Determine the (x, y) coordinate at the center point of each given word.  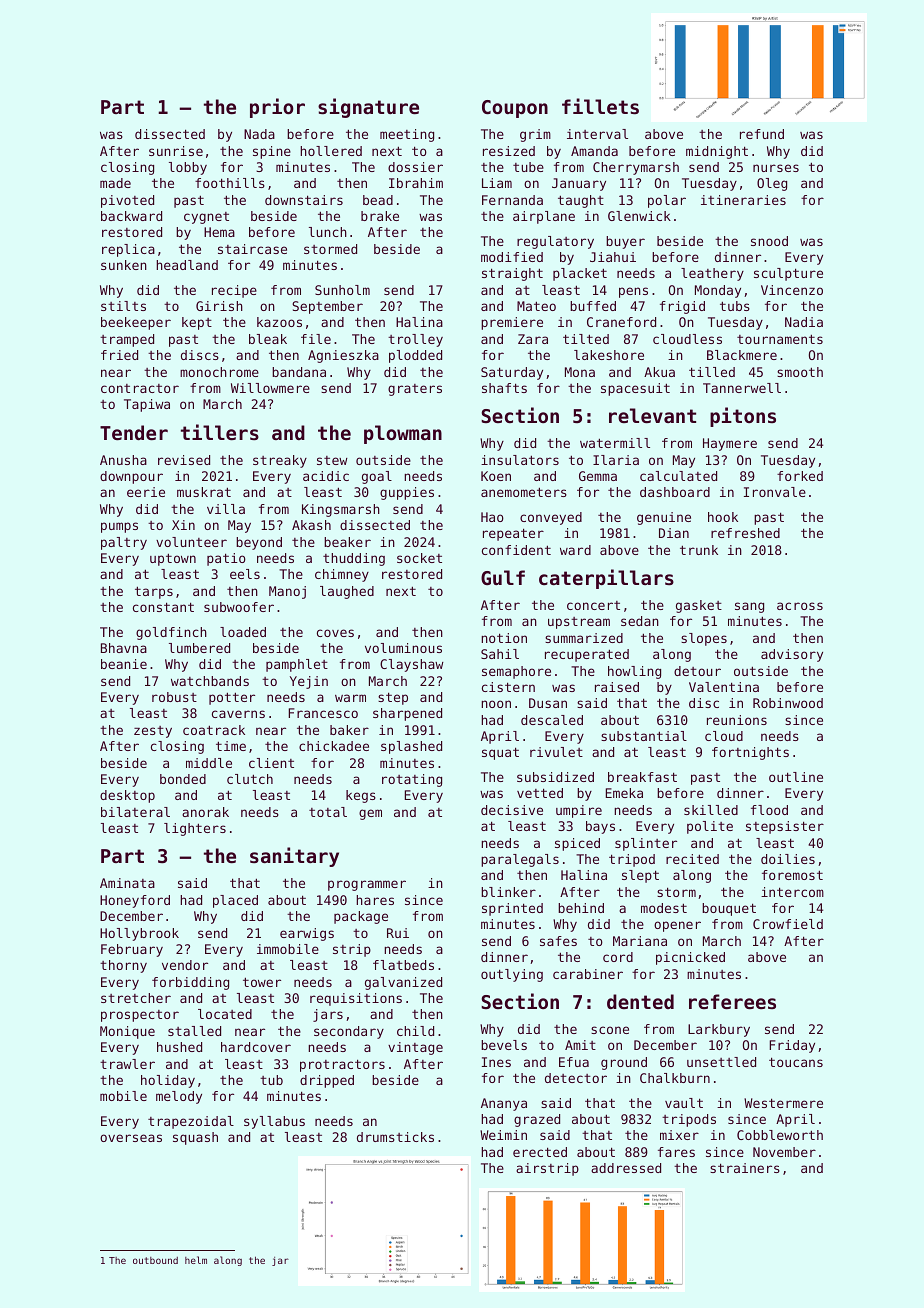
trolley (415, 340)
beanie (124, 664)
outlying (512, 975)
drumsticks (395, 1137)
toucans (796, 1062)
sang (749, 607)
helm (196, 1260)
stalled (194, 1031)
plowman (403, 434)
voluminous (403, 648)
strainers (745, 1168)
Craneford (621, 322)
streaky (280, 461)
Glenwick (639, 216)
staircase (252, 249)
